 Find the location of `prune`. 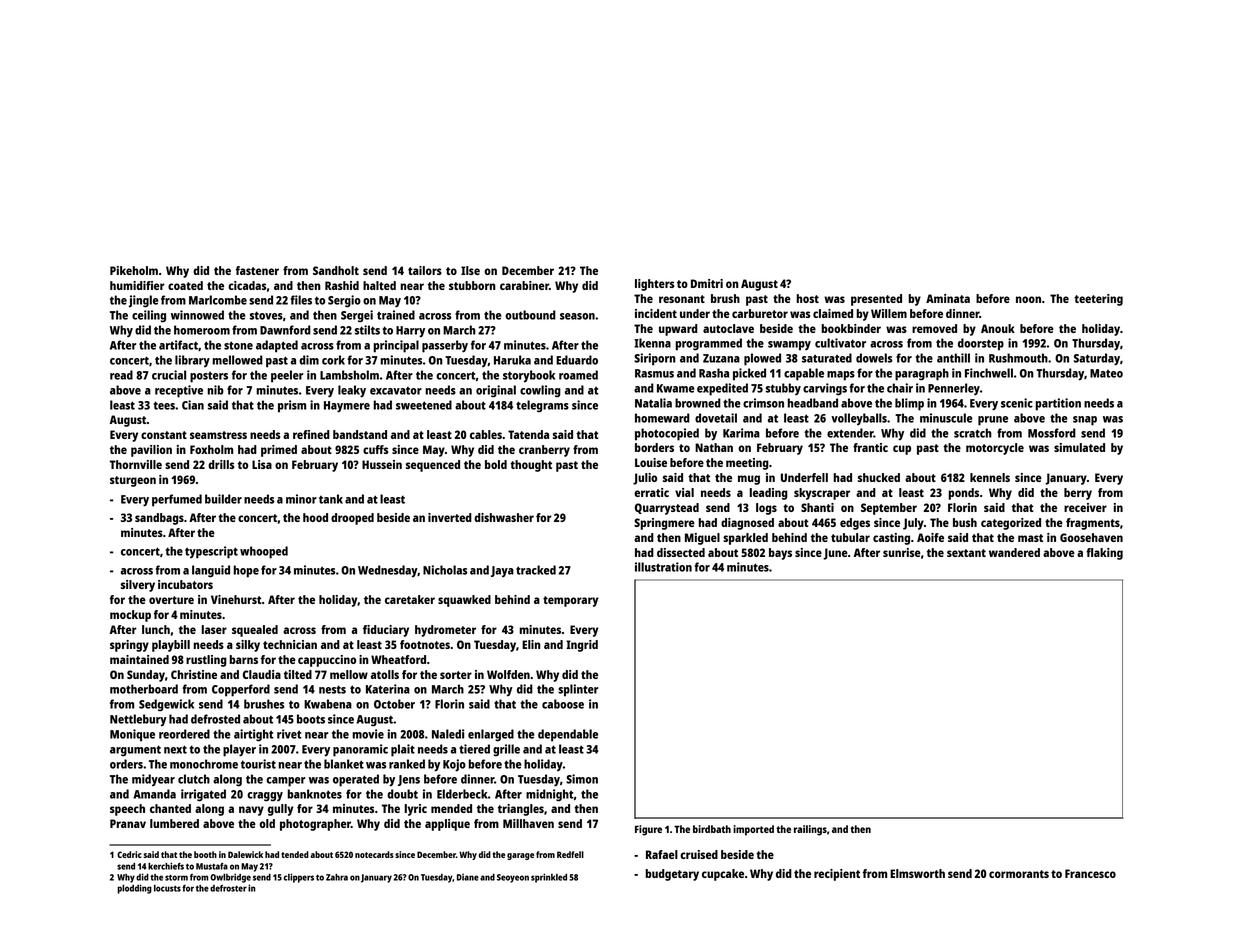

prune is located at coordinates (993, 421).
